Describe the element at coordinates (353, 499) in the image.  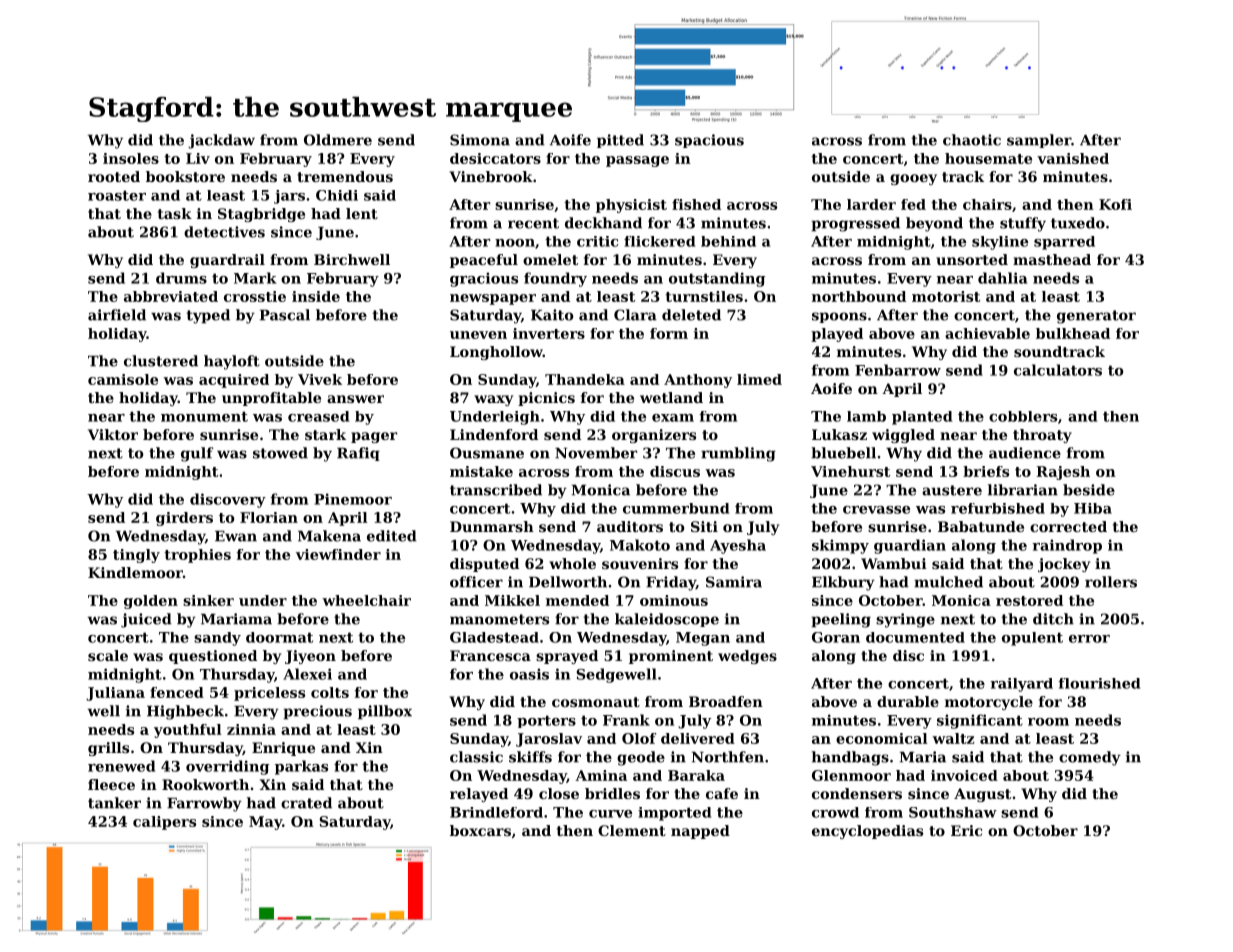
I see `Pinemoor` at that location.
